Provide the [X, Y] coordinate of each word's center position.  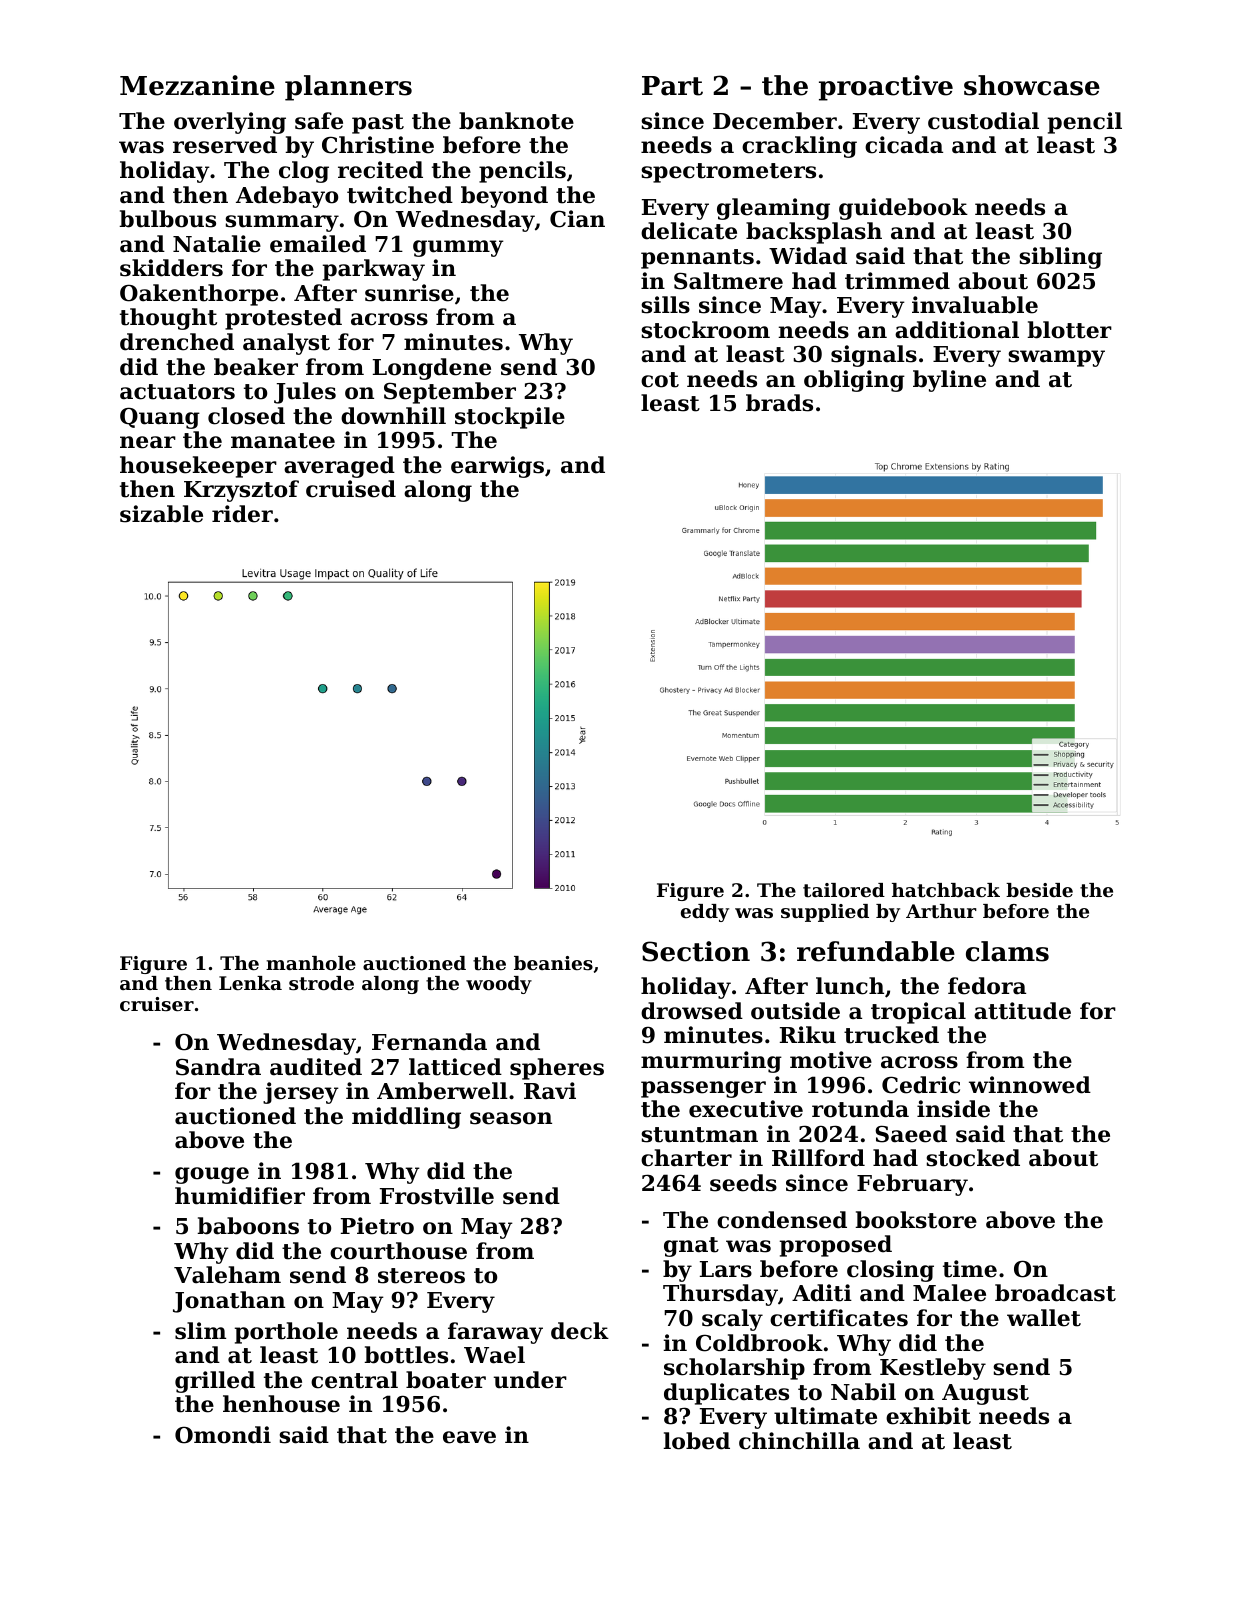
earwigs [497, 467]
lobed [696, 1441]
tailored [844, 890]
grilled [215, 1382]
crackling [799, 147]
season [511, 1118]
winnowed [1030, 1085]
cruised [351, 489]
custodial [983, 121]
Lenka [250, 983]
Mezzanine [197, 85]
